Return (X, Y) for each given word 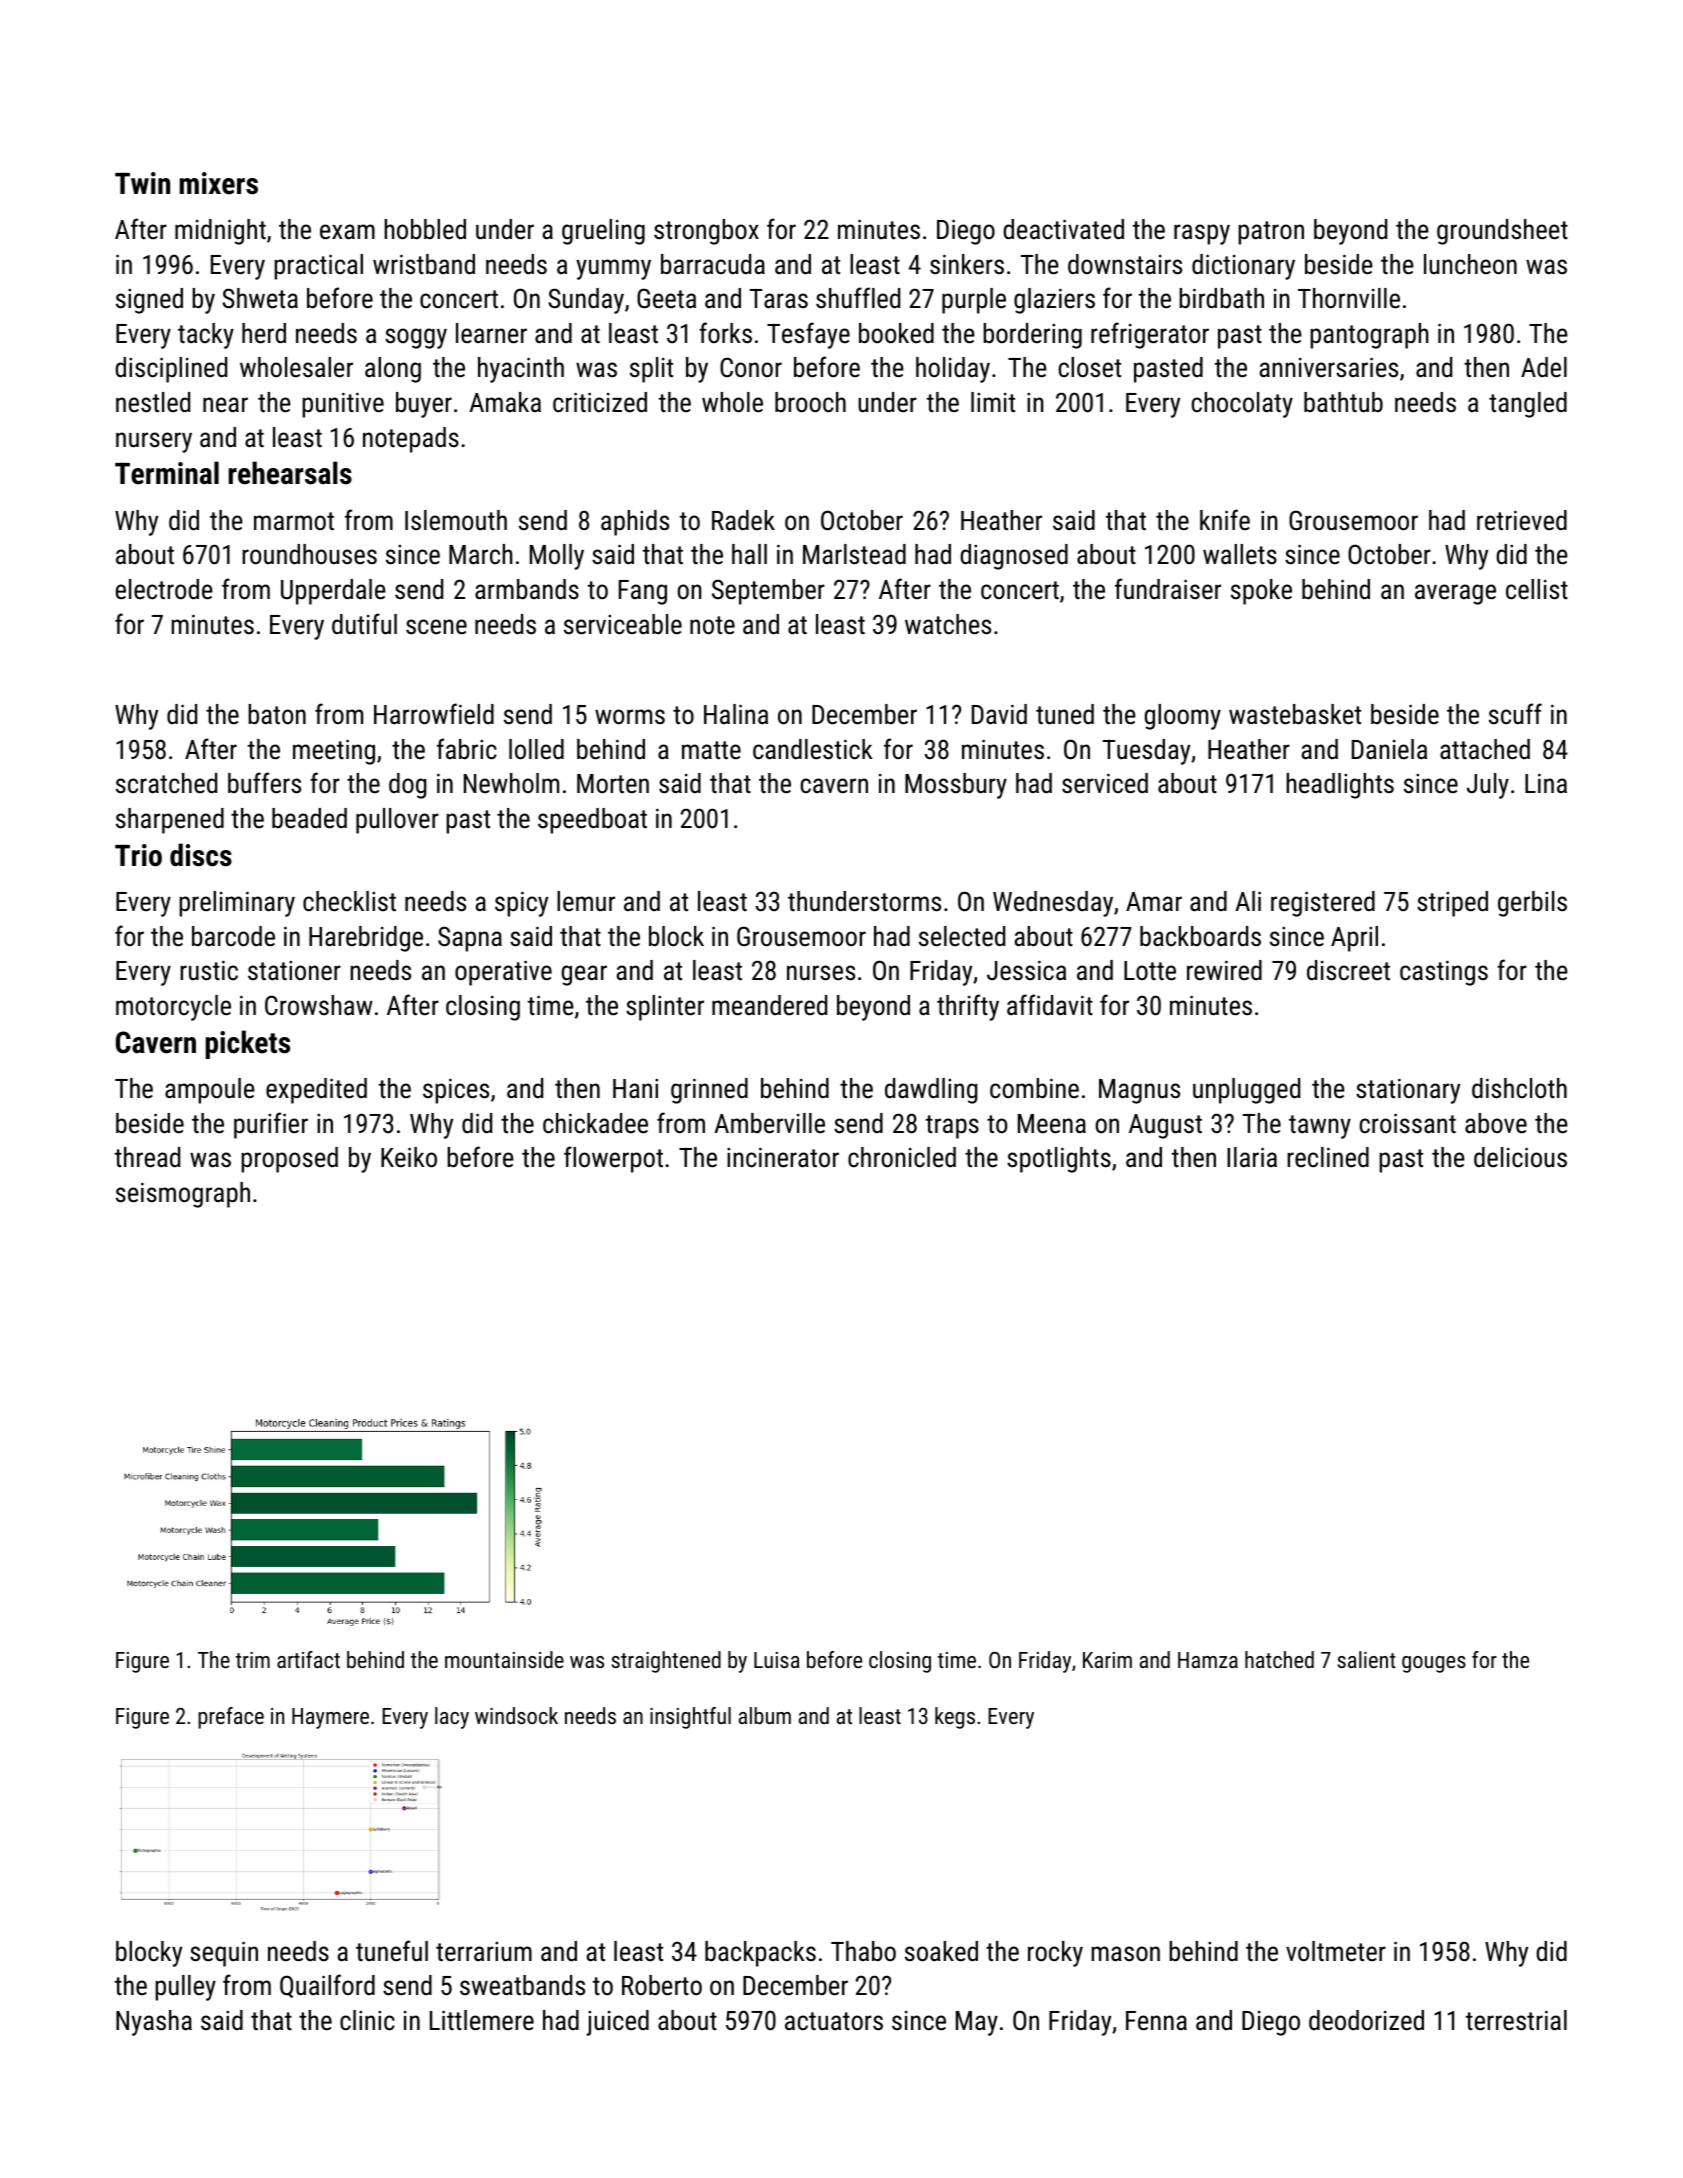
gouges (1434, 1664)
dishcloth (1519, 1088)
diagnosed (1014, 557)
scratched (166, 783)
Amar (1154, 901)
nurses (821, 973)
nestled (153, 402)
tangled (1528, 405)
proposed (289, 1160)
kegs (955, 1718)
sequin (224, 1954)
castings (1444, 973)
